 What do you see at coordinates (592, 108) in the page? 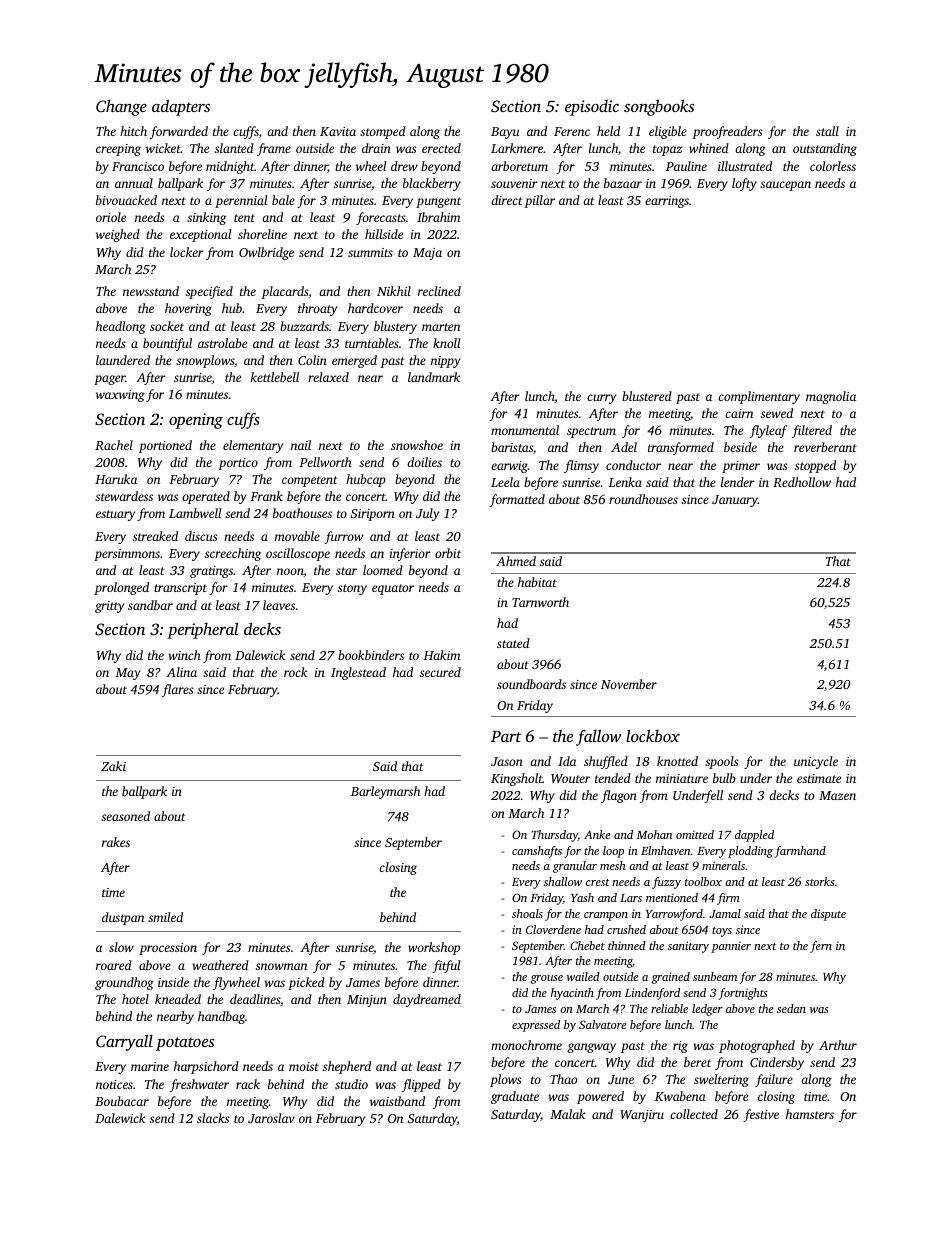
I see `episodic` at bounding box center [592, 108].
